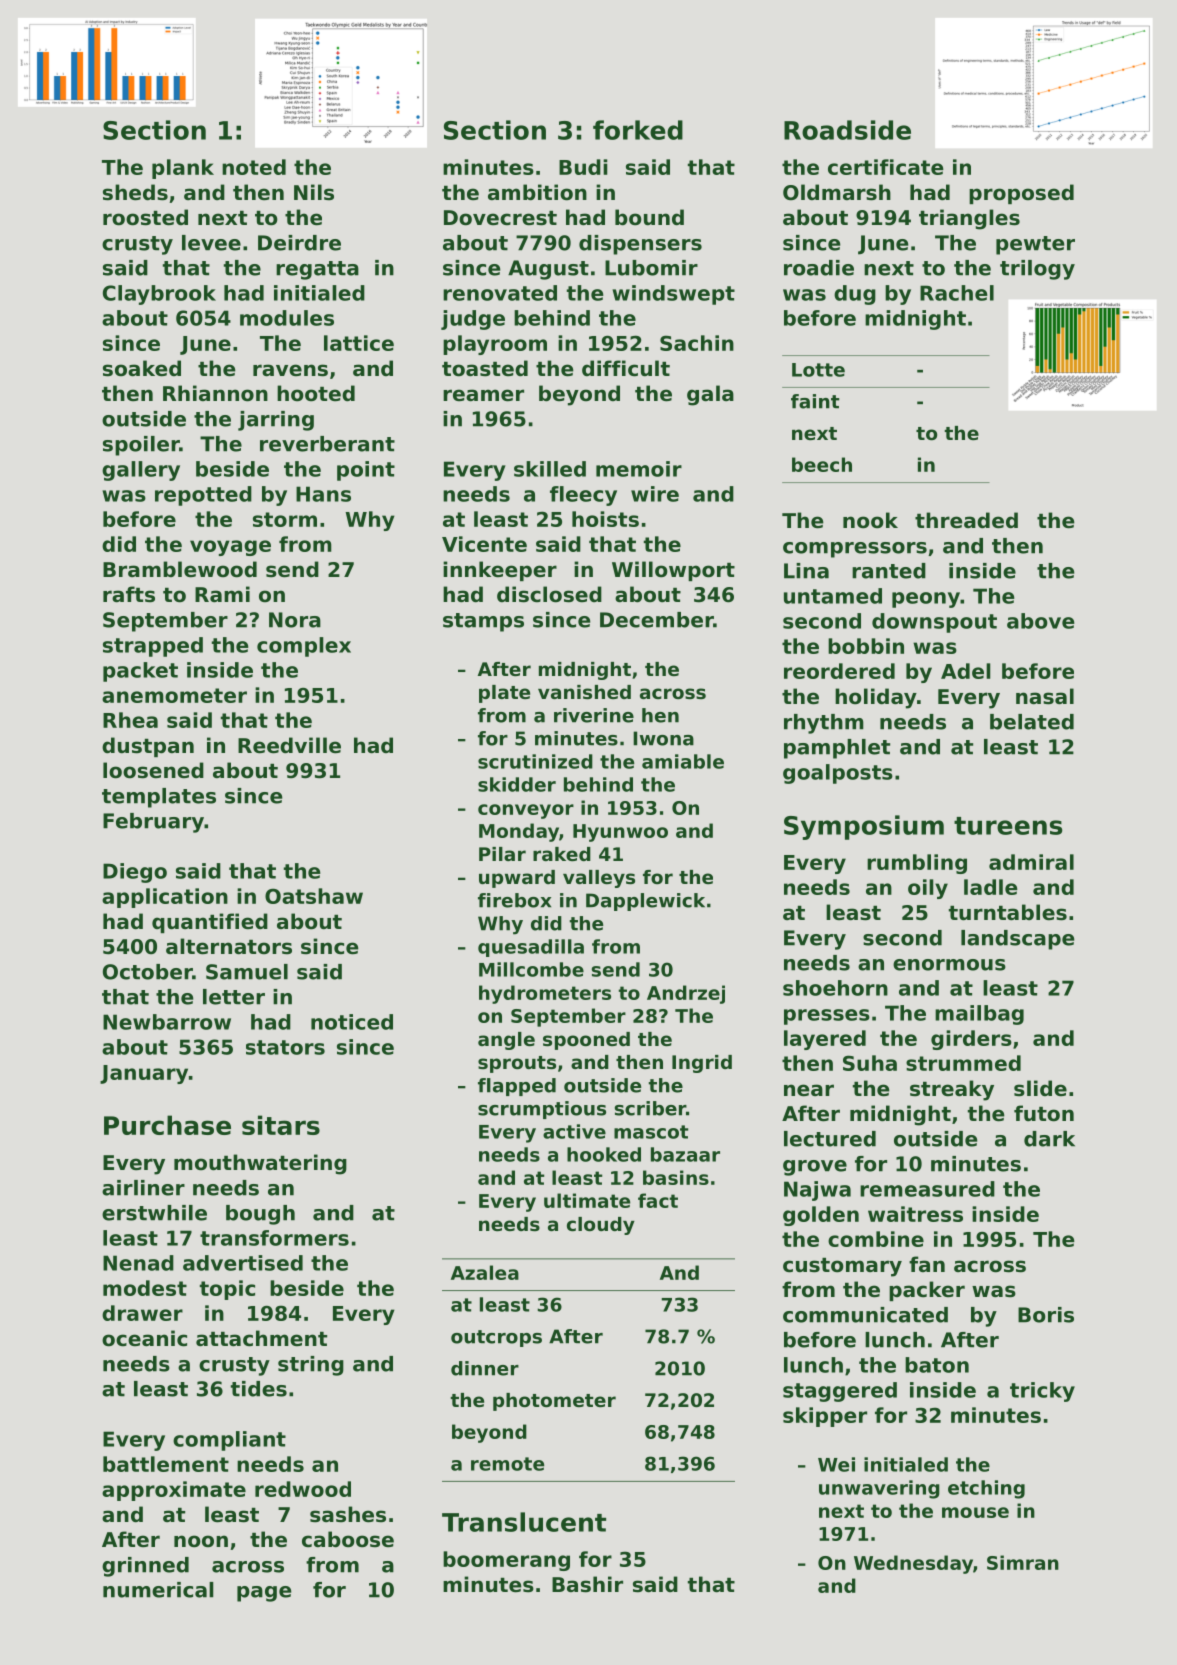 The height and width of the page is (1665, 1177). What do you see at coordinates (991, 887) in the page?
I see `ladle` at bounding box center [991, 887].
